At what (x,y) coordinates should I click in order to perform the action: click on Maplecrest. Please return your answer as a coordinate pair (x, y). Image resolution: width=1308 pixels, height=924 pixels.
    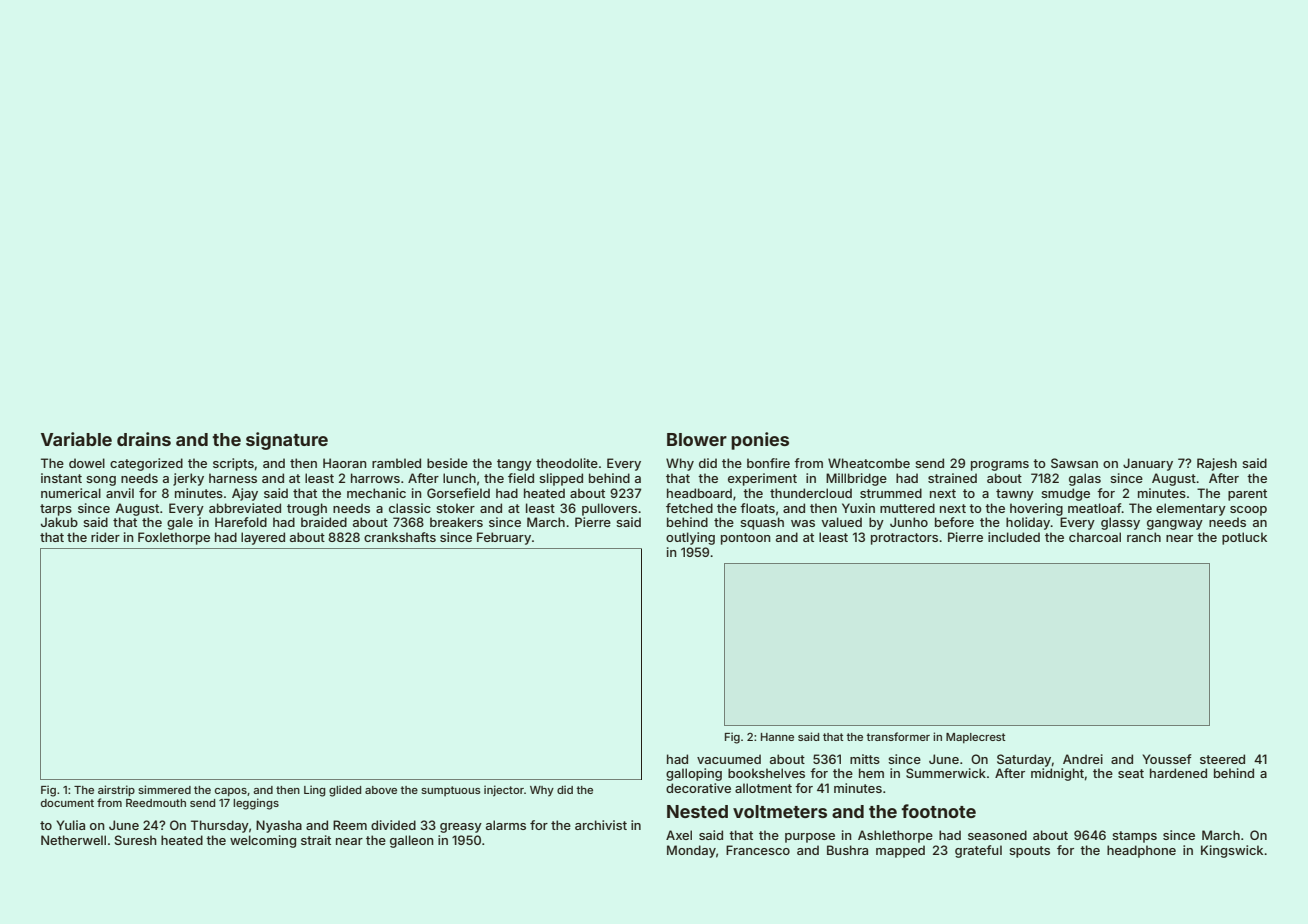
    Looking at the image, I should click on (976, 738).
